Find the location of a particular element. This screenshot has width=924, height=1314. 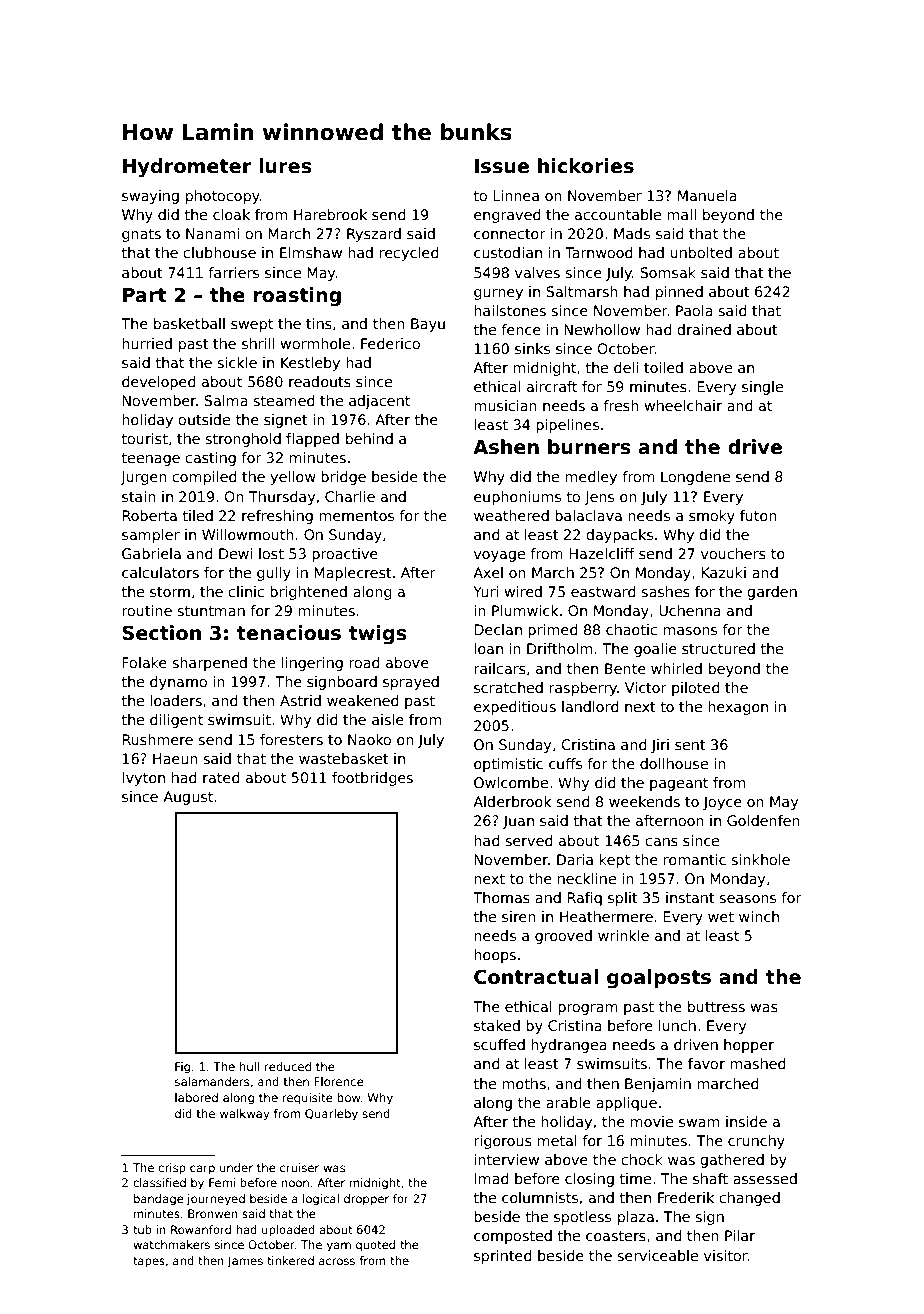

swept is located at coordinates (252, 325).
